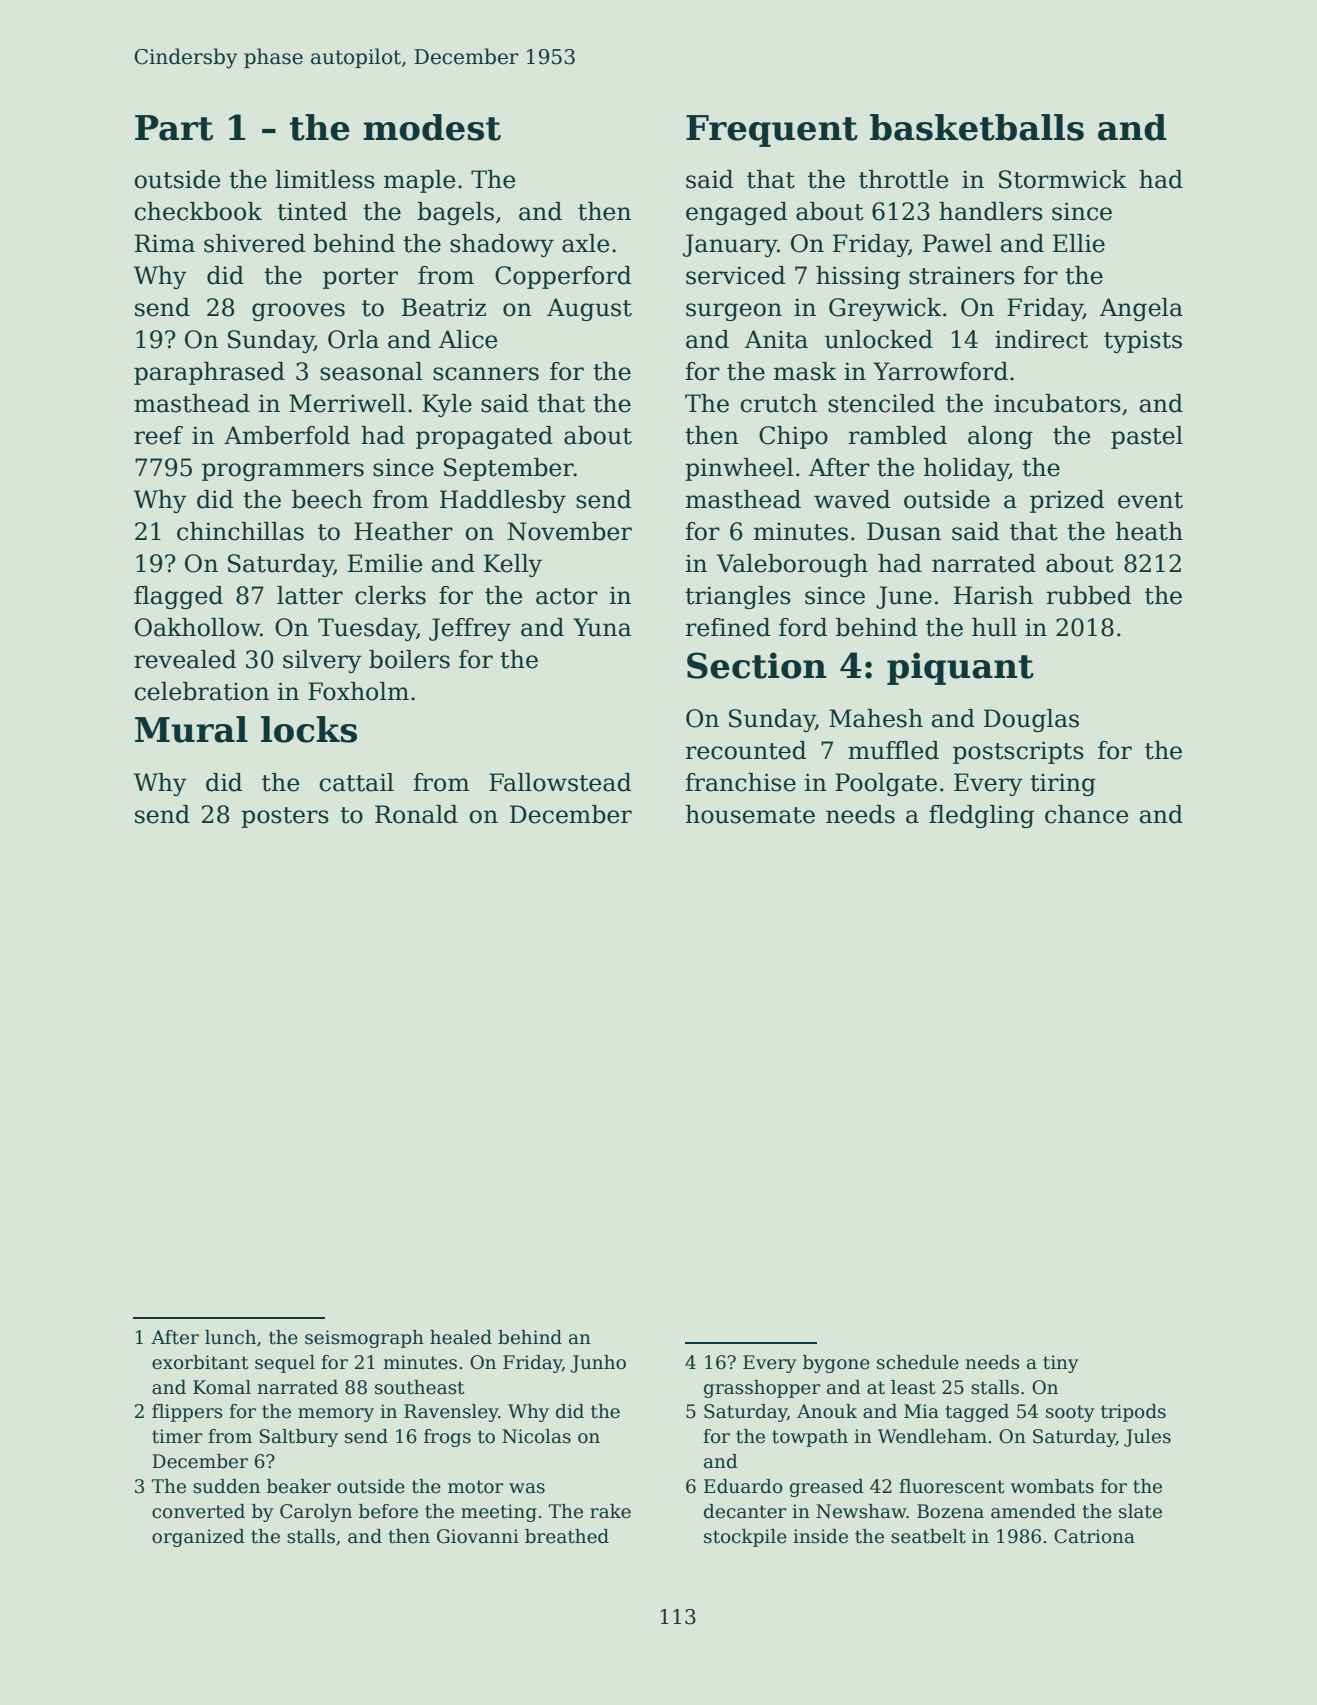 The width and height of the document is (1317, 1705). Describe the element at coordinates (174, 128) in the document. I see `Part` at that location.
